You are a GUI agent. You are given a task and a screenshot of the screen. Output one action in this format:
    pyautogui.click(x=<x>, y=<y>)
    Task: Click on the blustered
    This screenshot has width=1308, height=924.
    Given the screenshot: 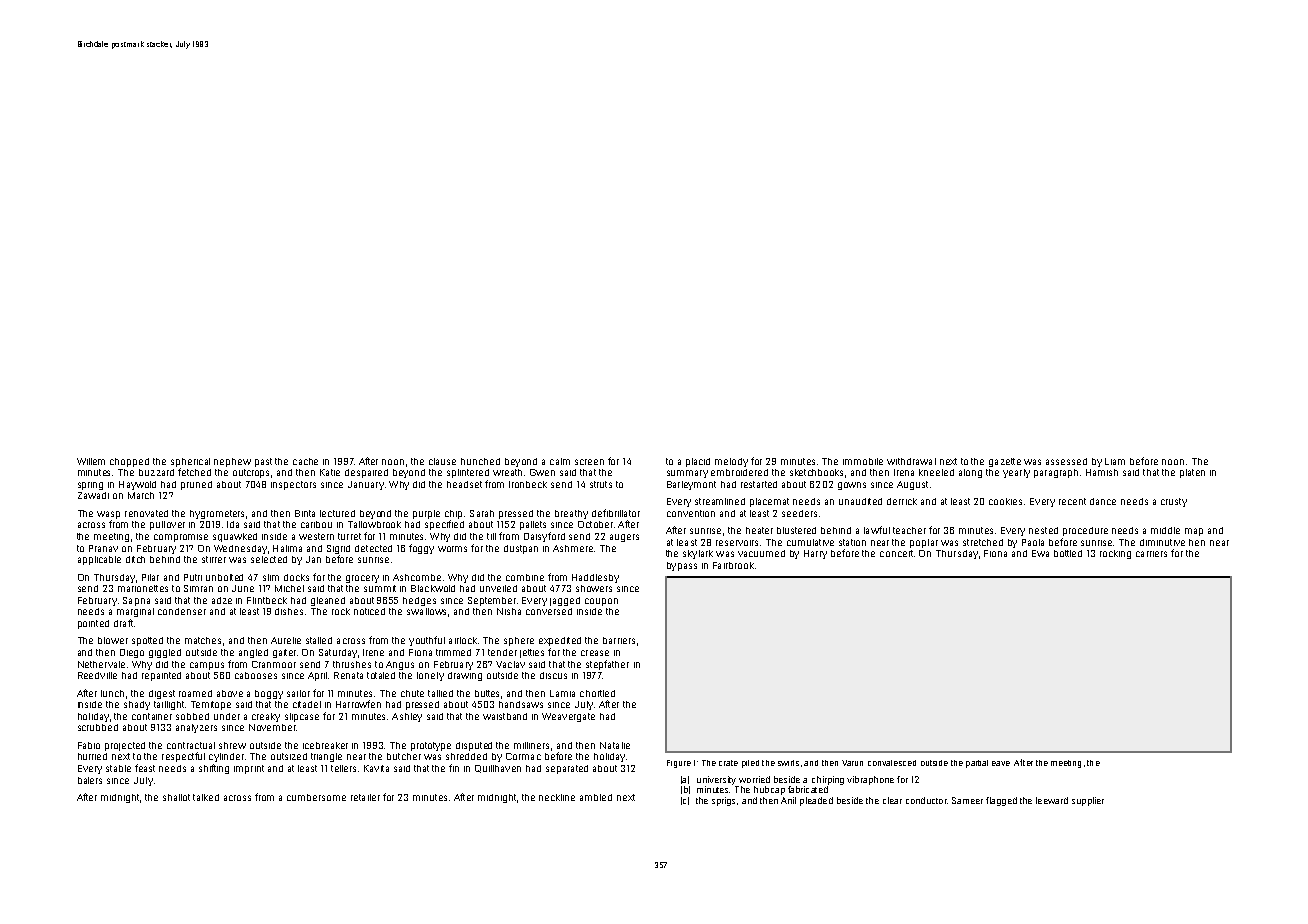 What is the action you would take?
    pyautogui.click(x=796, y=530)
